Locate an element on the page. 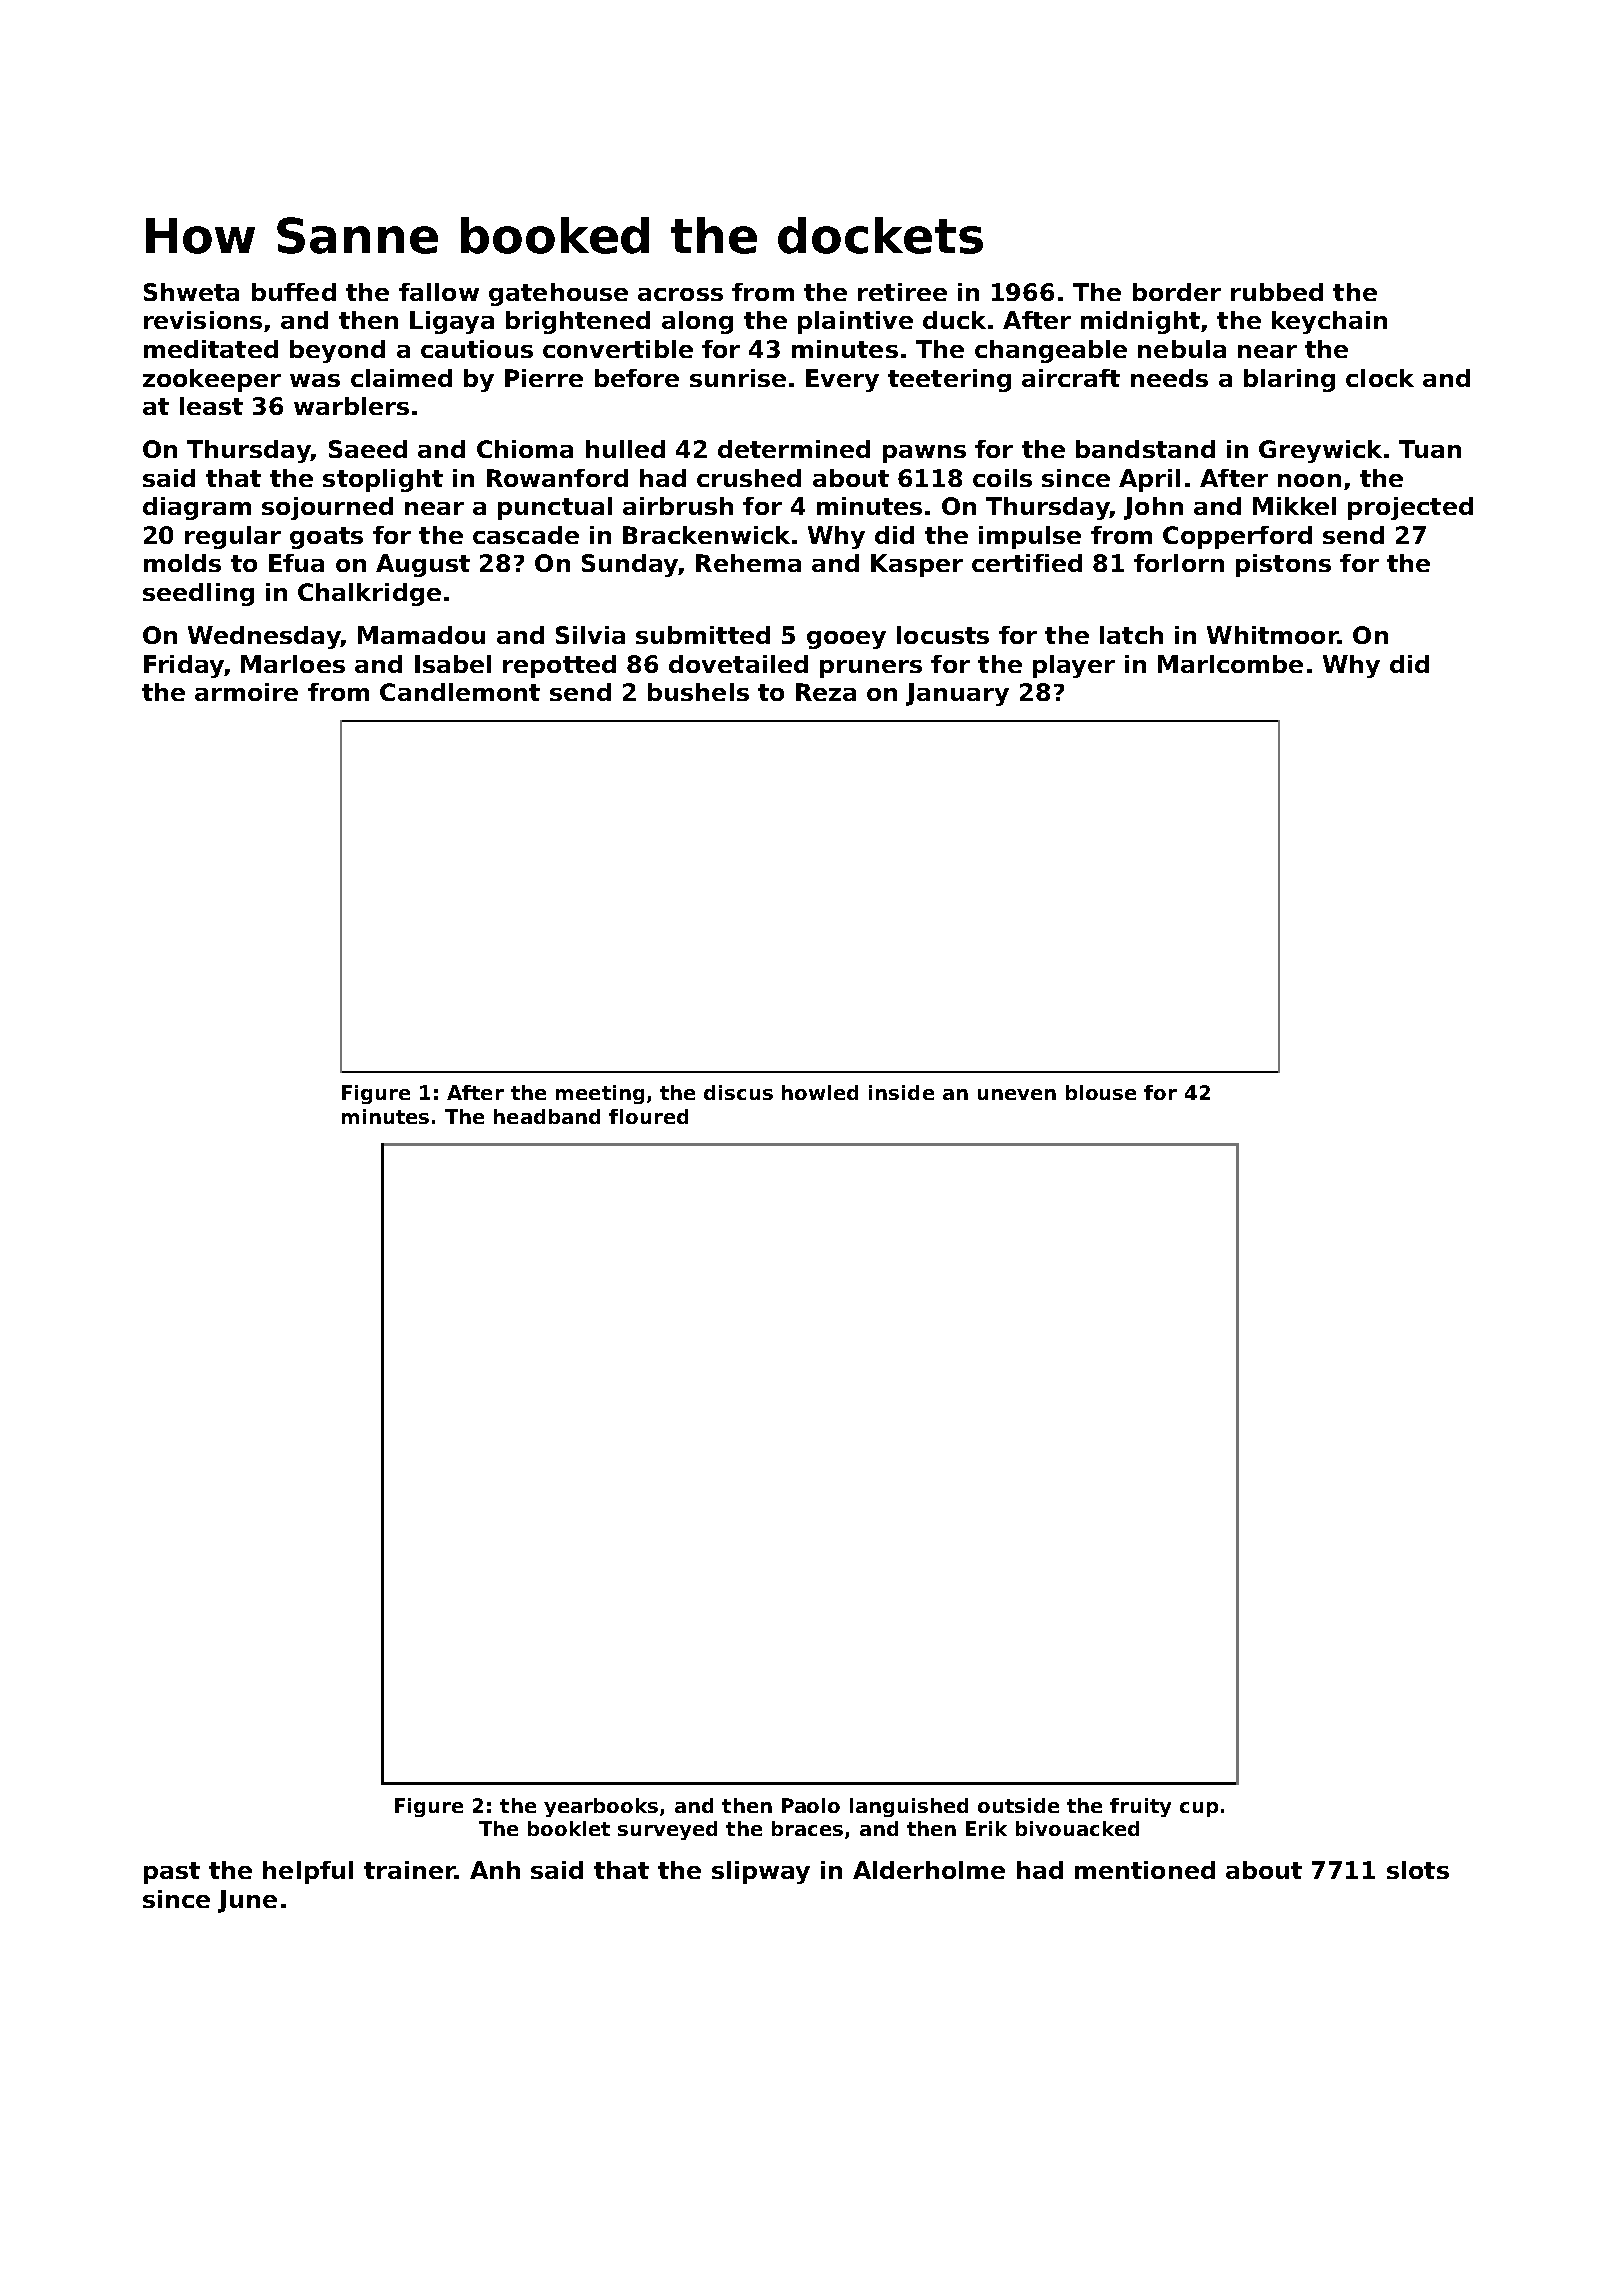 The height and width of the image is (2292, 1620). headband is located at coordinates (547, 1116).
